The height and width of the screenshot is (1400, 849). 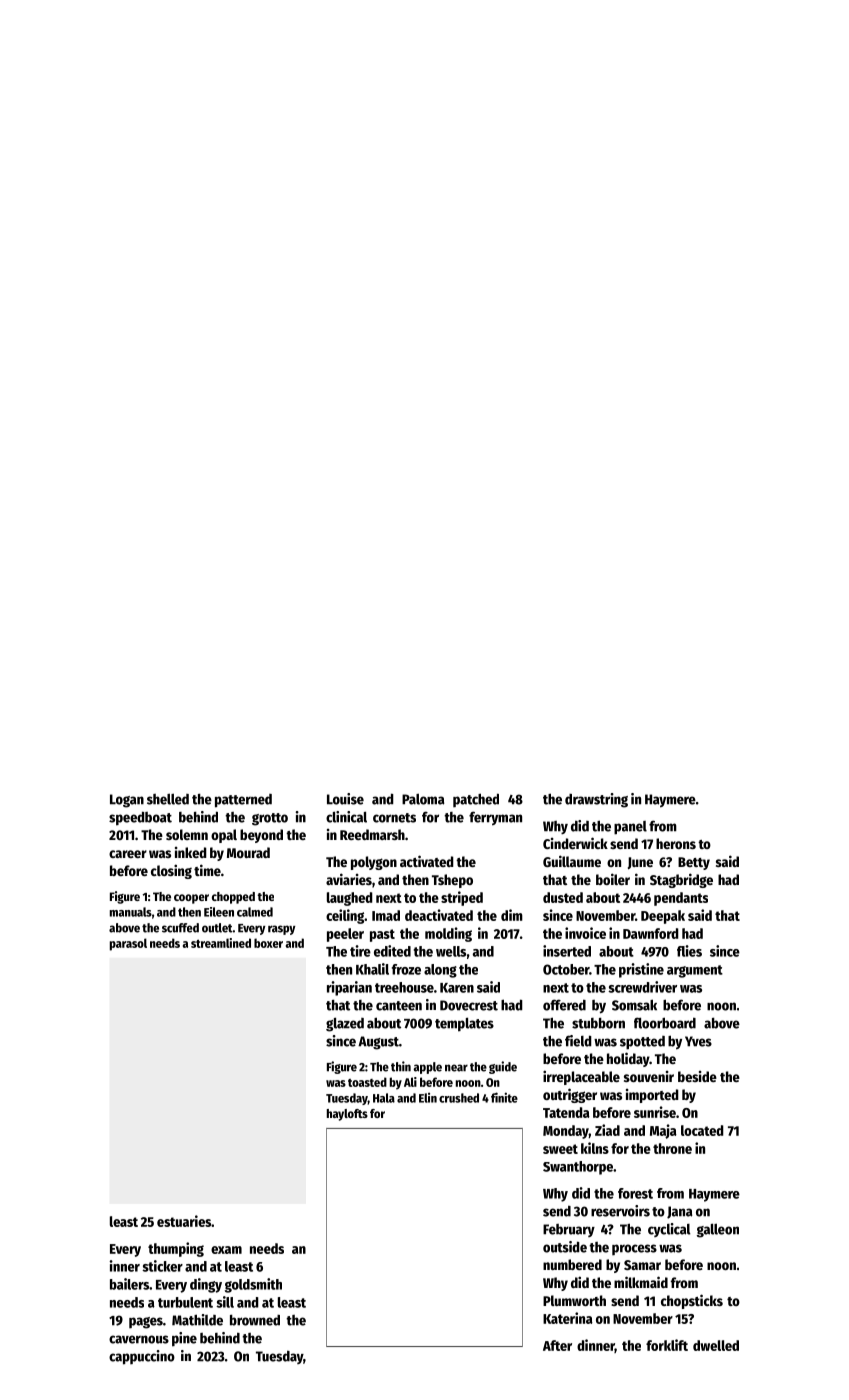 I want to click on pages, so click(x=146, y=1323).
